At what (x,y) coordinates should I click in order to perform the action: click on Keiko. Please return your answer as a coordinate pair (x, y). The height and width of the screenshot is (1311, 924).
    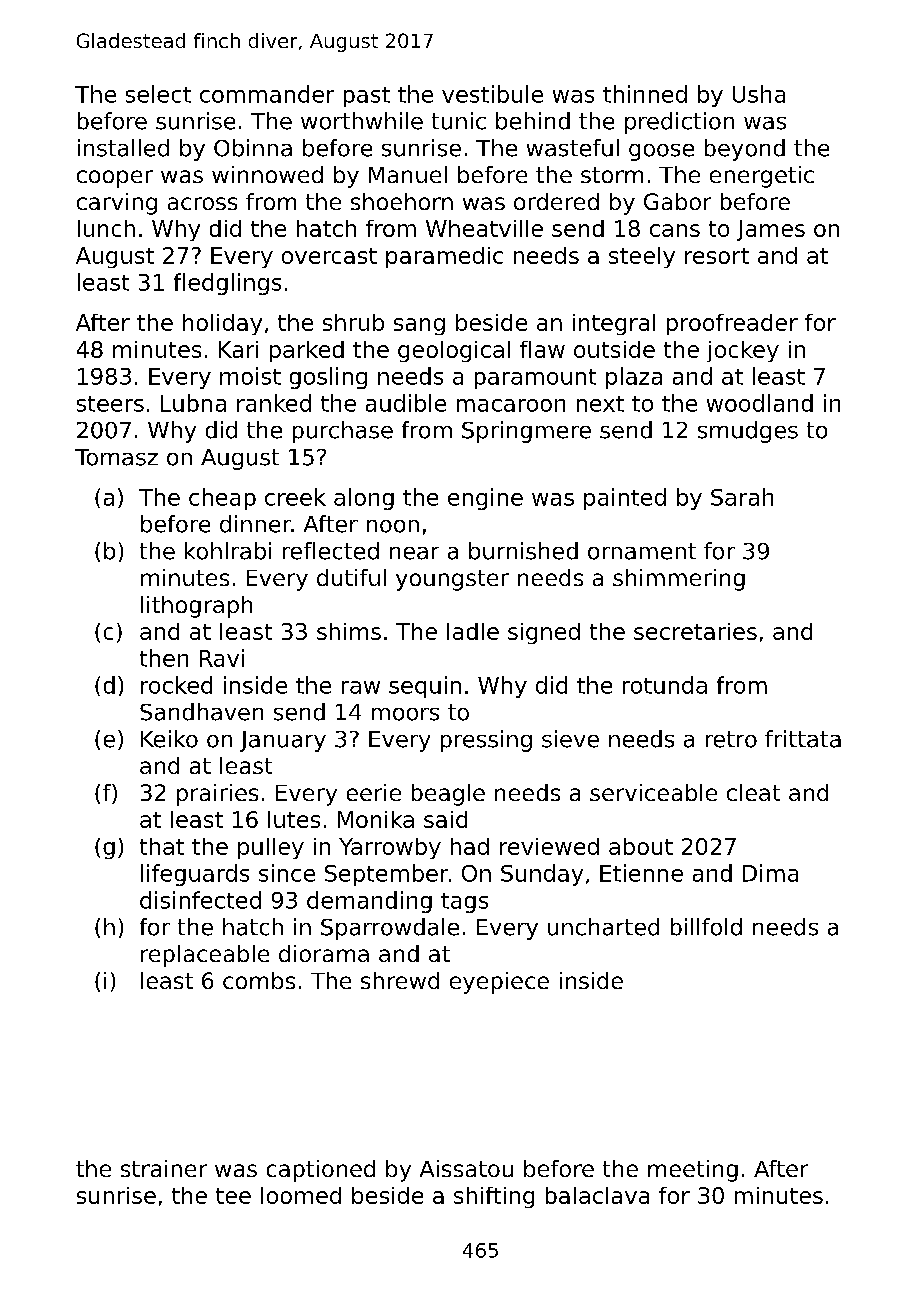
    Looking at the image, I should click on (169, 739).
